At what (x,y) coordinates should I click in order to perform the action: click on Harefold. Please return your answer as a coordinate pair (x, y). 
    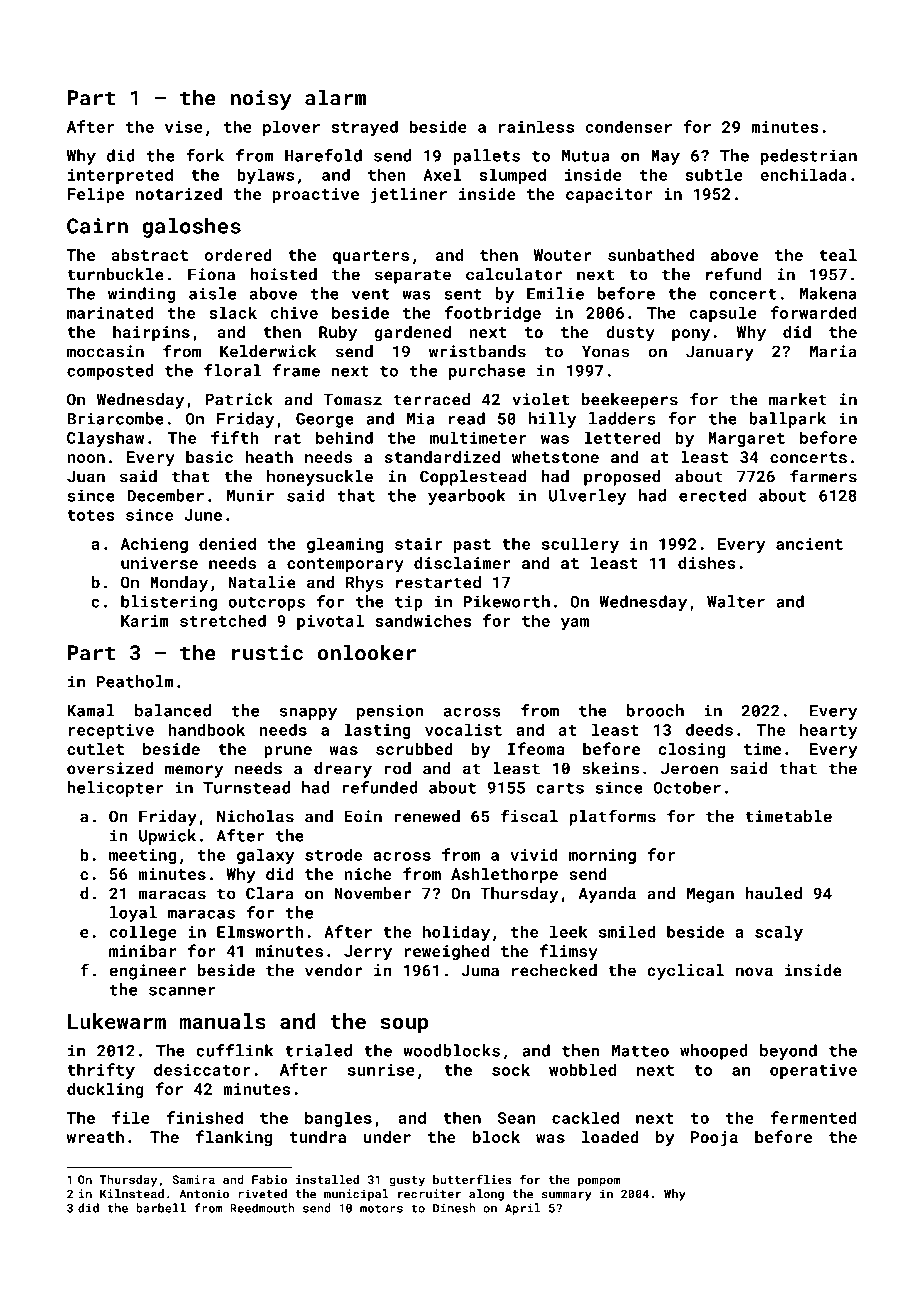
    Looking at the image, I should click on (323, 155).
